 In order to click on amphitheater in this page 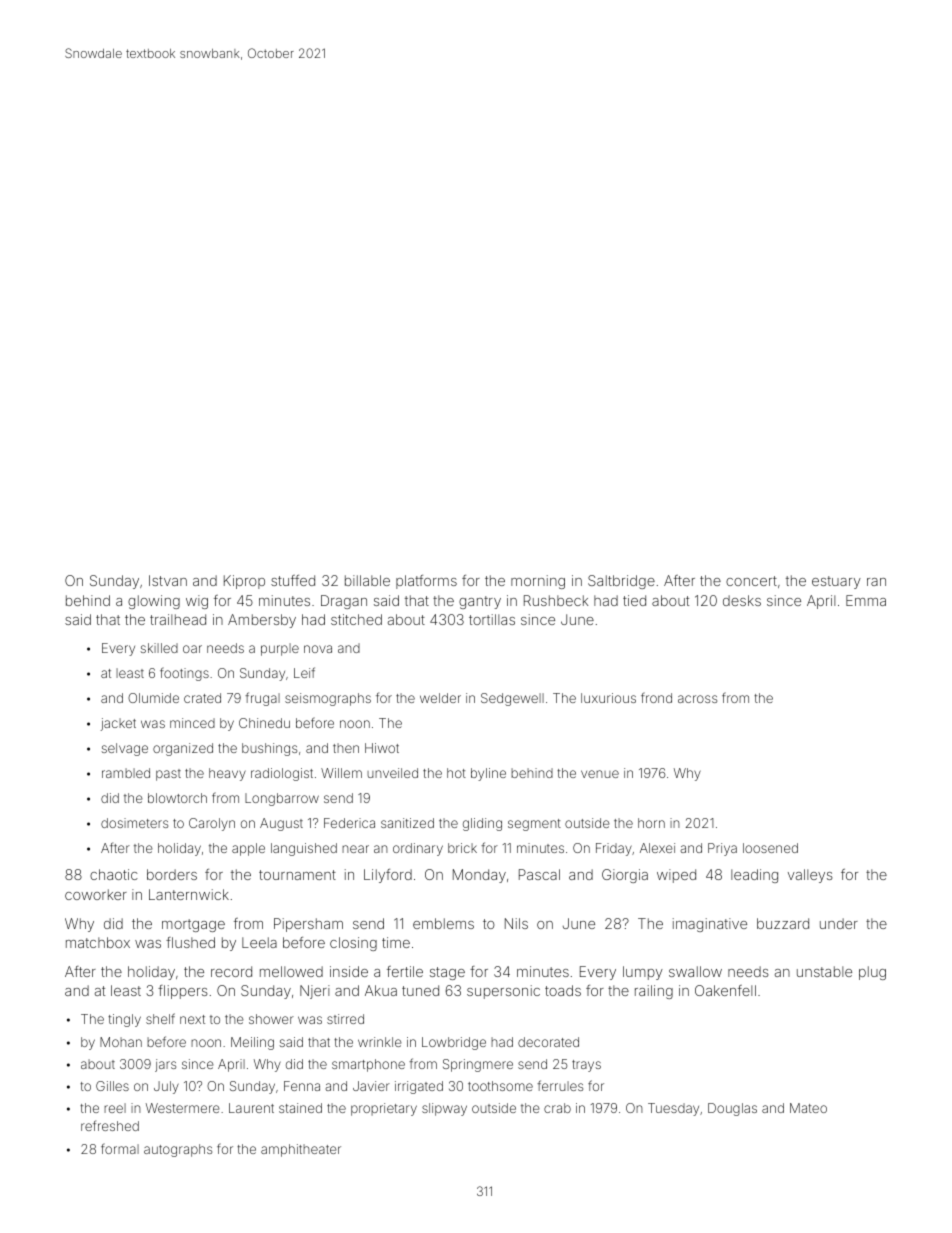, I will do `click(301, 1150)`.
